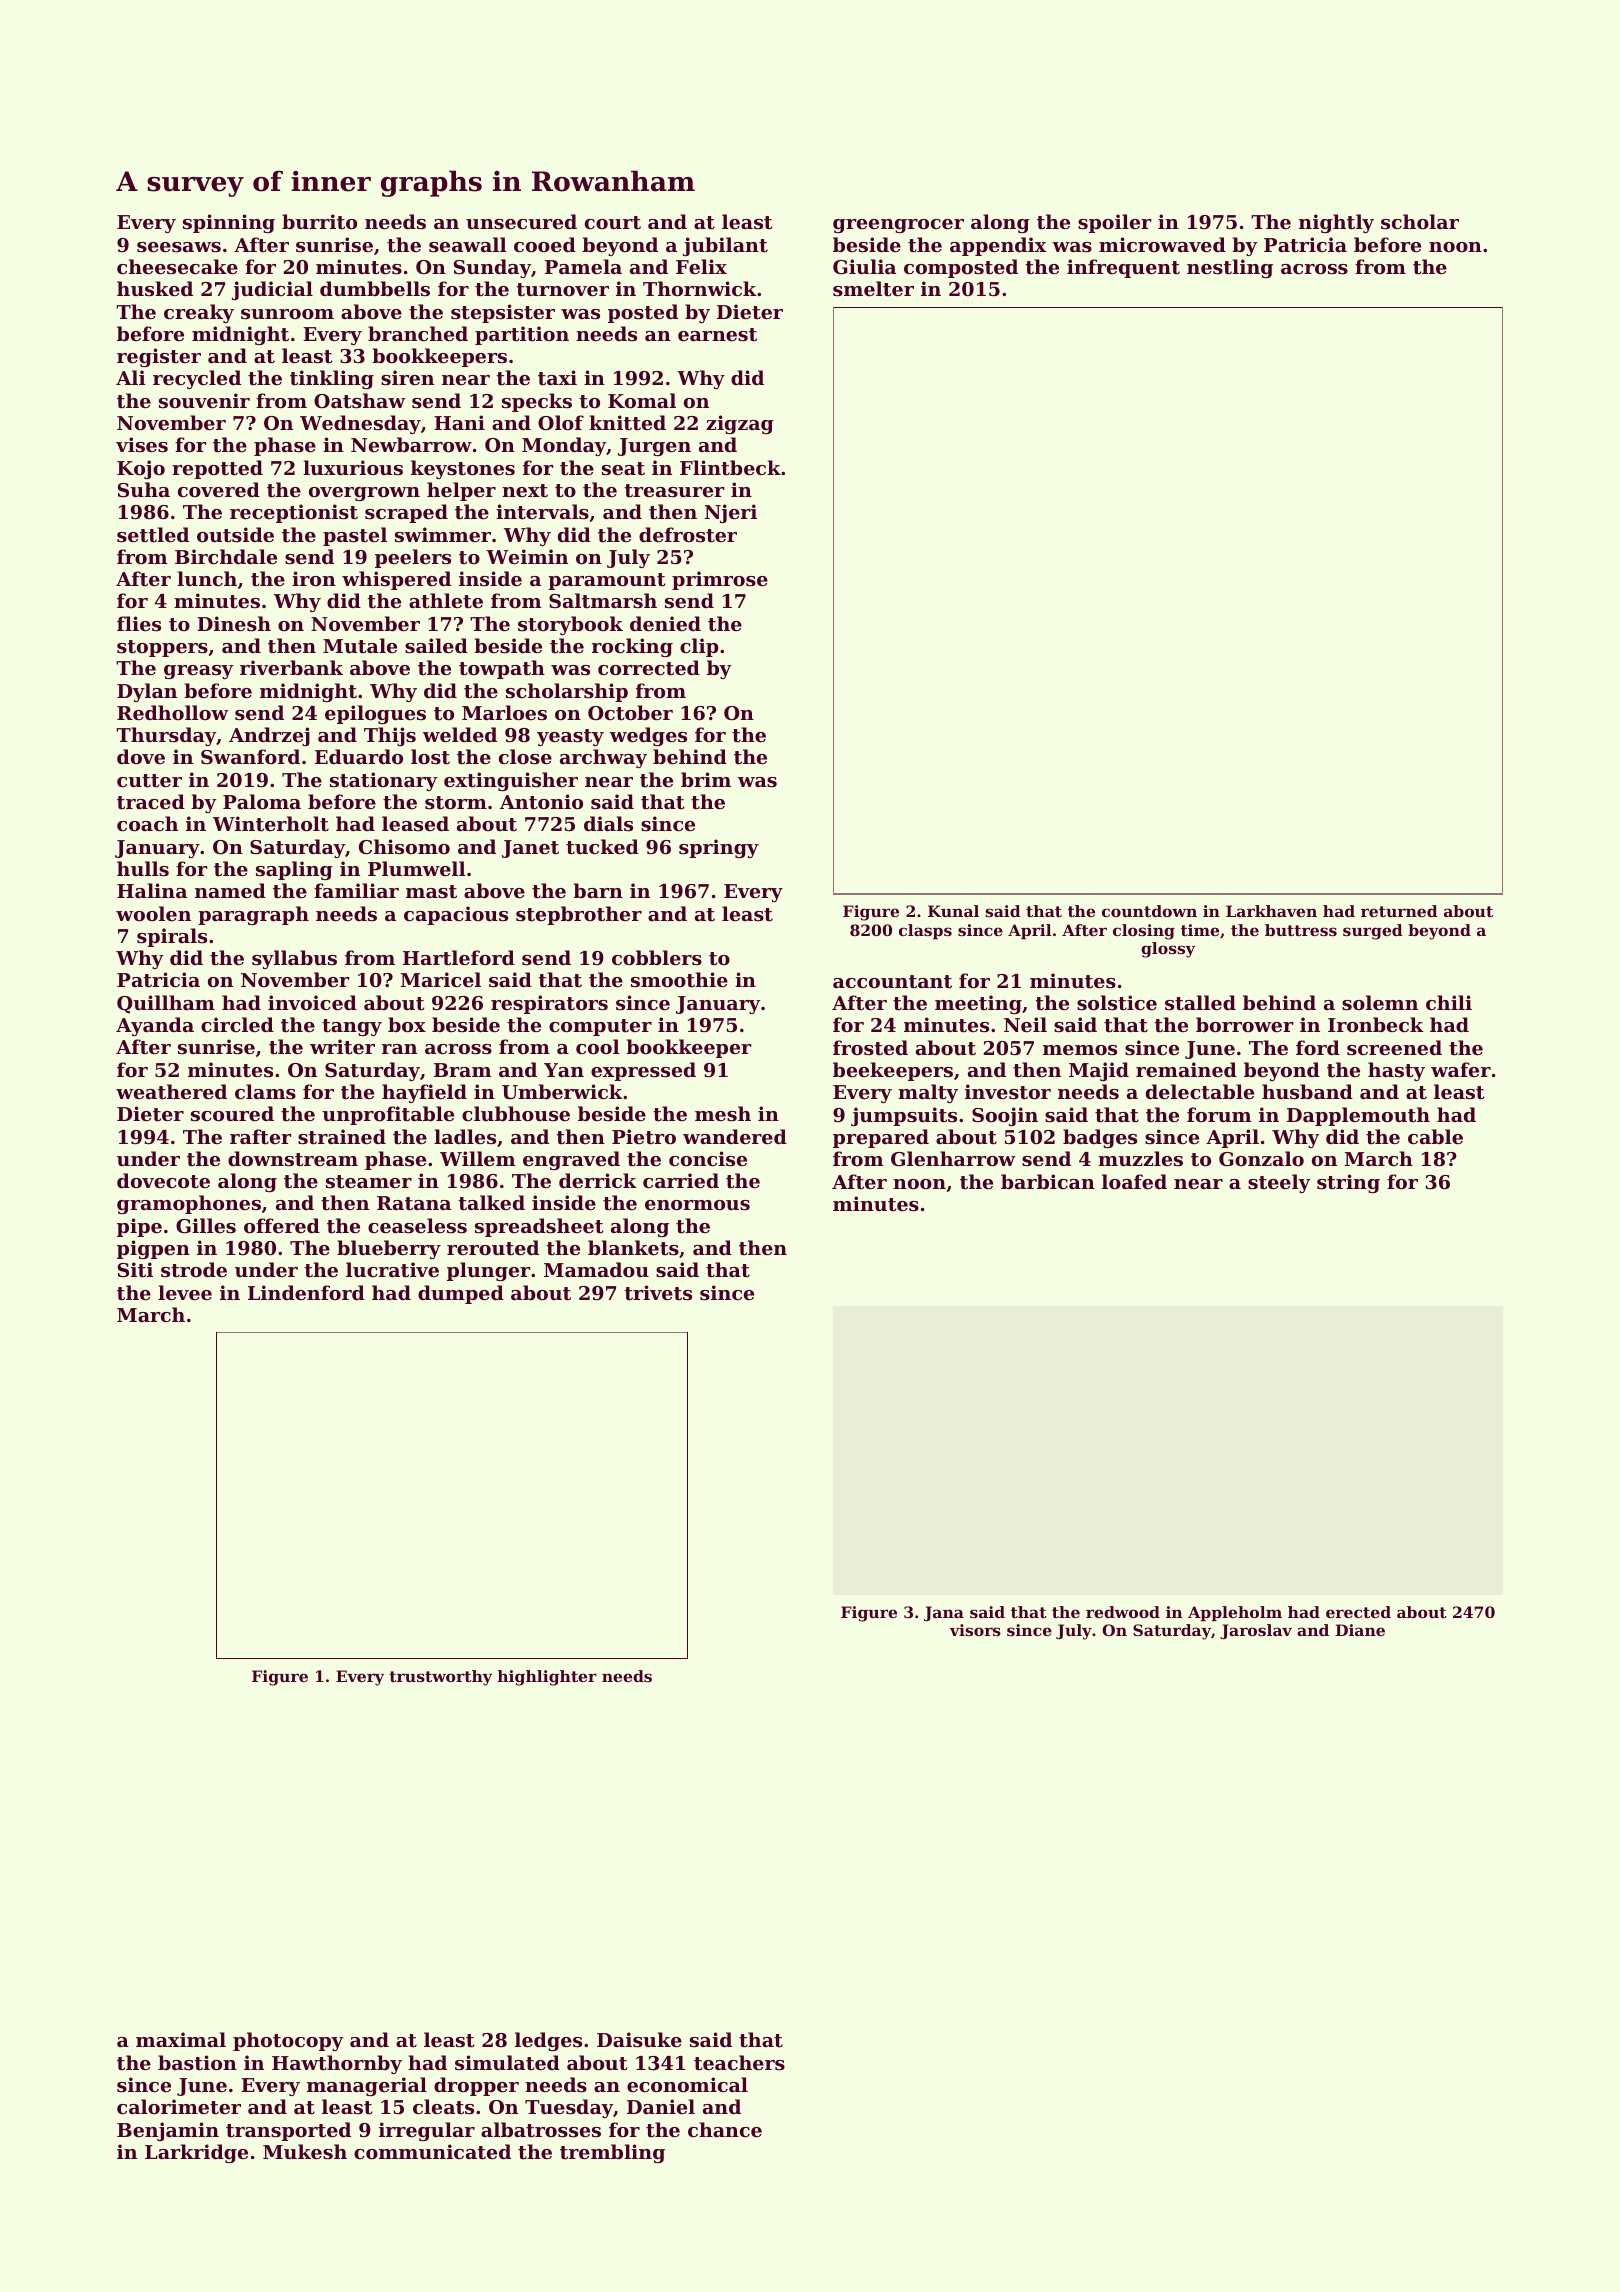  What do you see at coordinates (342, 1137) in the screenshot?
I see `strained` at bounding box center [342, 1137].
